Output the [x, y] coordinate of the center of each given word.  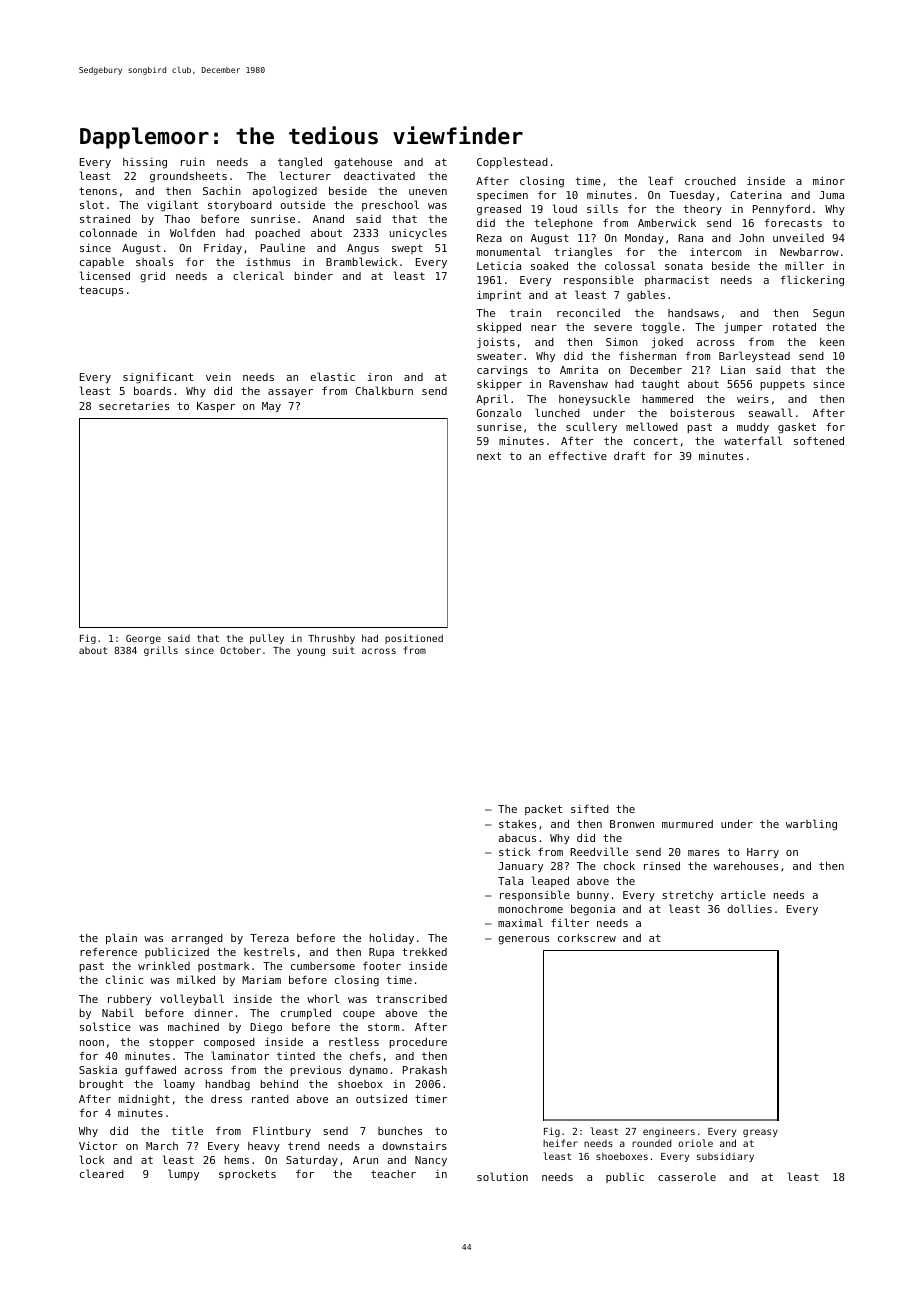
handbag [228, 1085]
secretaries [134, 406]
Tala [510, 880]
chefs [365, 1055]
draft [629, 455]
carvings [502, 371]
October [240, 650]
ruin [193, 162]
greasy [760, 1133]
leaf [660, 180]
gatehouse [363, 163]
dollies [749, 908]
